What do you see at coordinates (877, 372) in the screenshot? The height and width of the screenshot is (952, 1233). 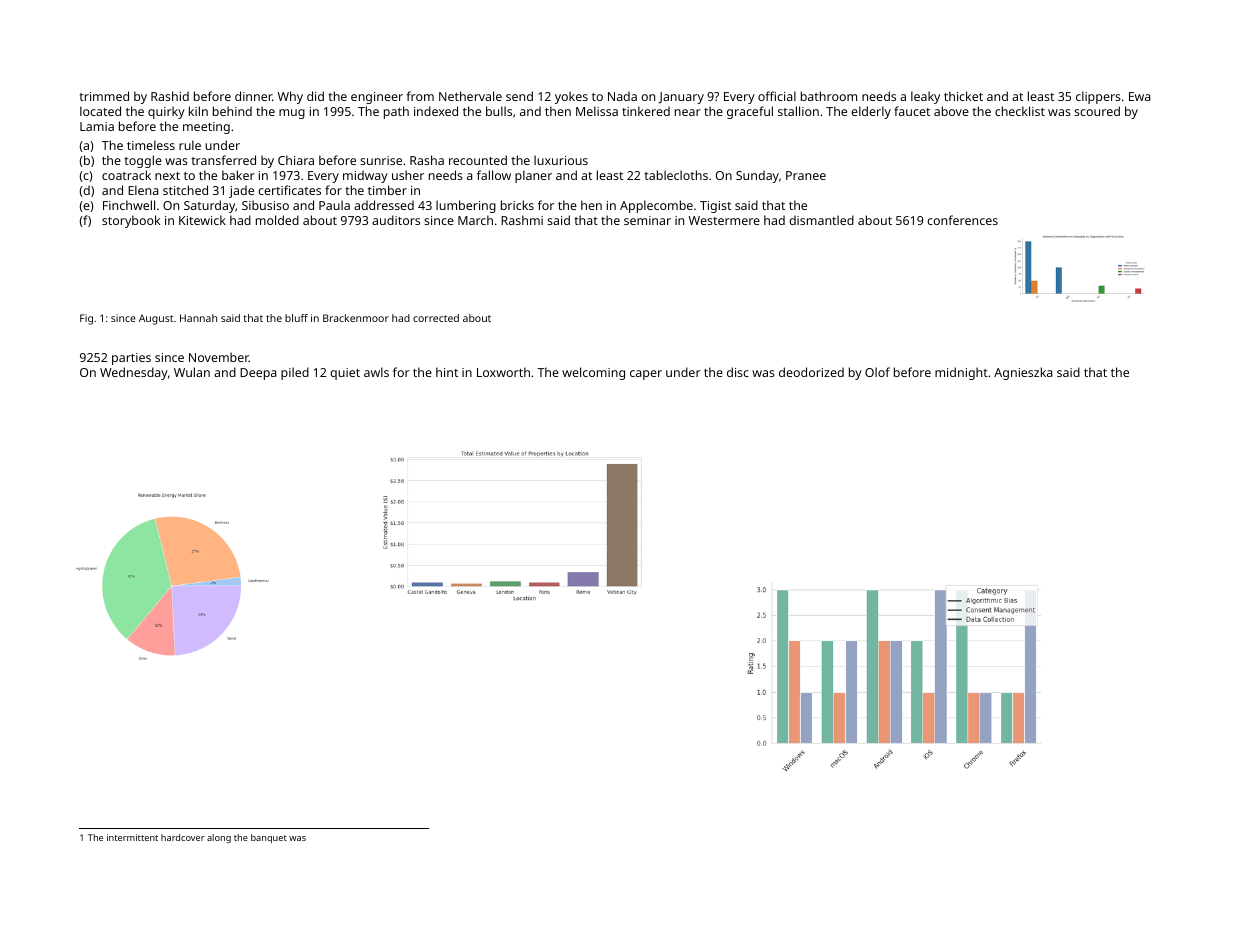 I see `Olof` at bounding box center [877, 372].
